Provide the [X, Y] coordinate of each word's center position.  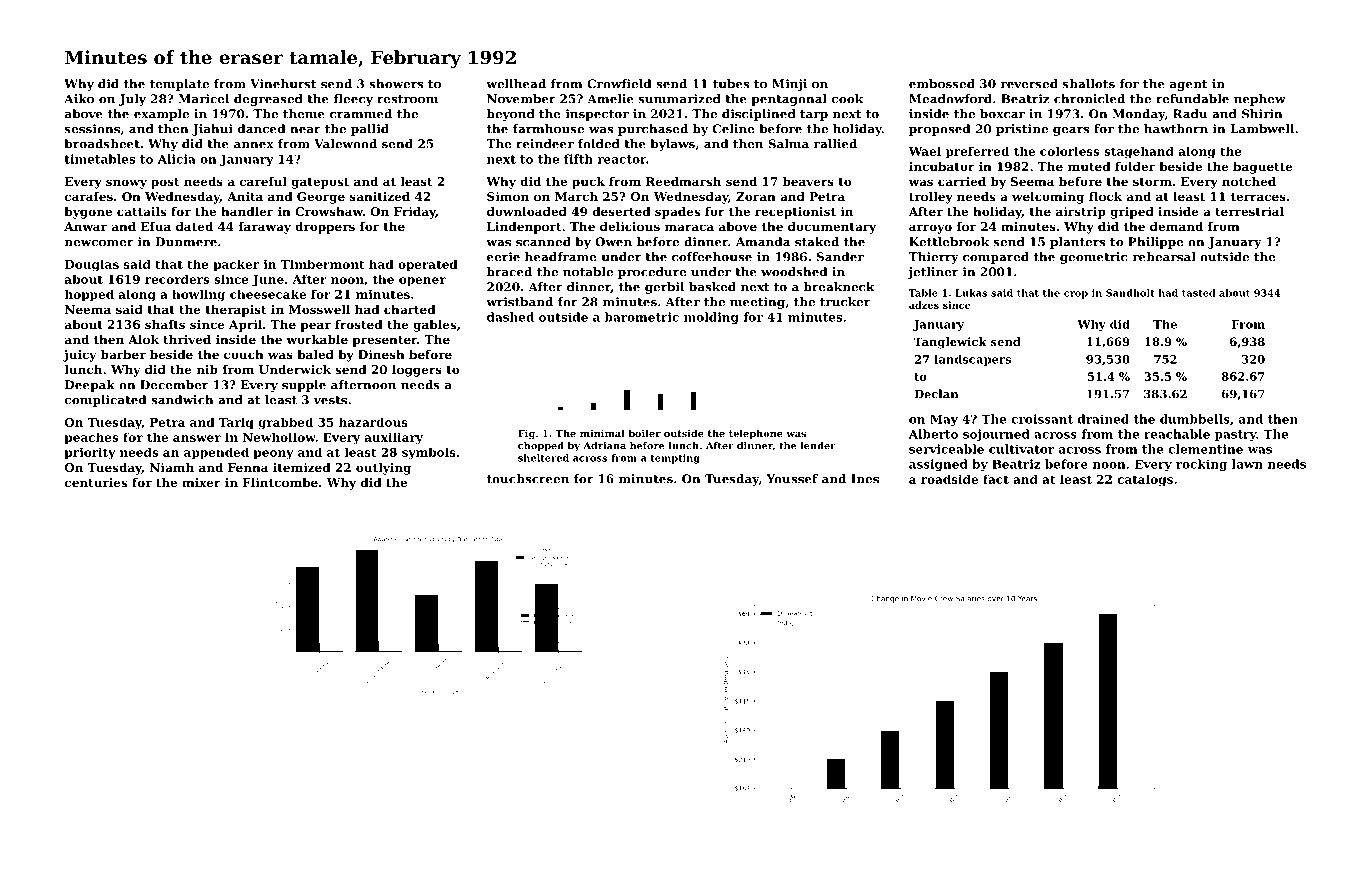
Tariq [236, 424]
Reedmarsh [683, 181]
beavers [808, 181]
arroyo [930, 229]
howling [198, 295]
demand [1176, 226]
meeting [757, 303]
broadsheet [102, 144]
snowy [126, 184]
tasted [1198, 293]
